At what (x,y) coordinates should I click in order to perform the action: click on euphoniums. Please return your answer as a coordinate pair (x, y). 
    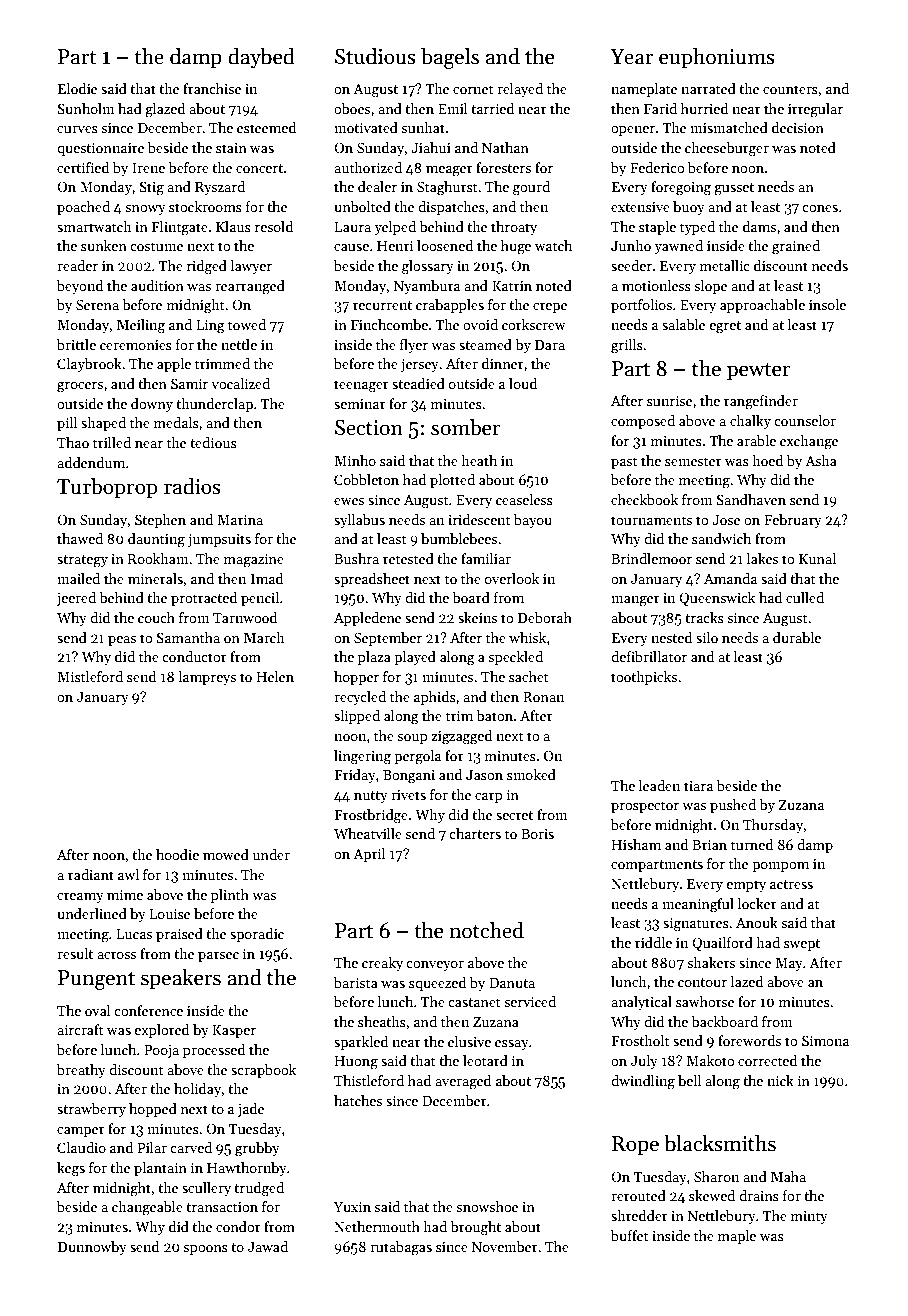
    Looking at the image, I should click on (717, 58).
